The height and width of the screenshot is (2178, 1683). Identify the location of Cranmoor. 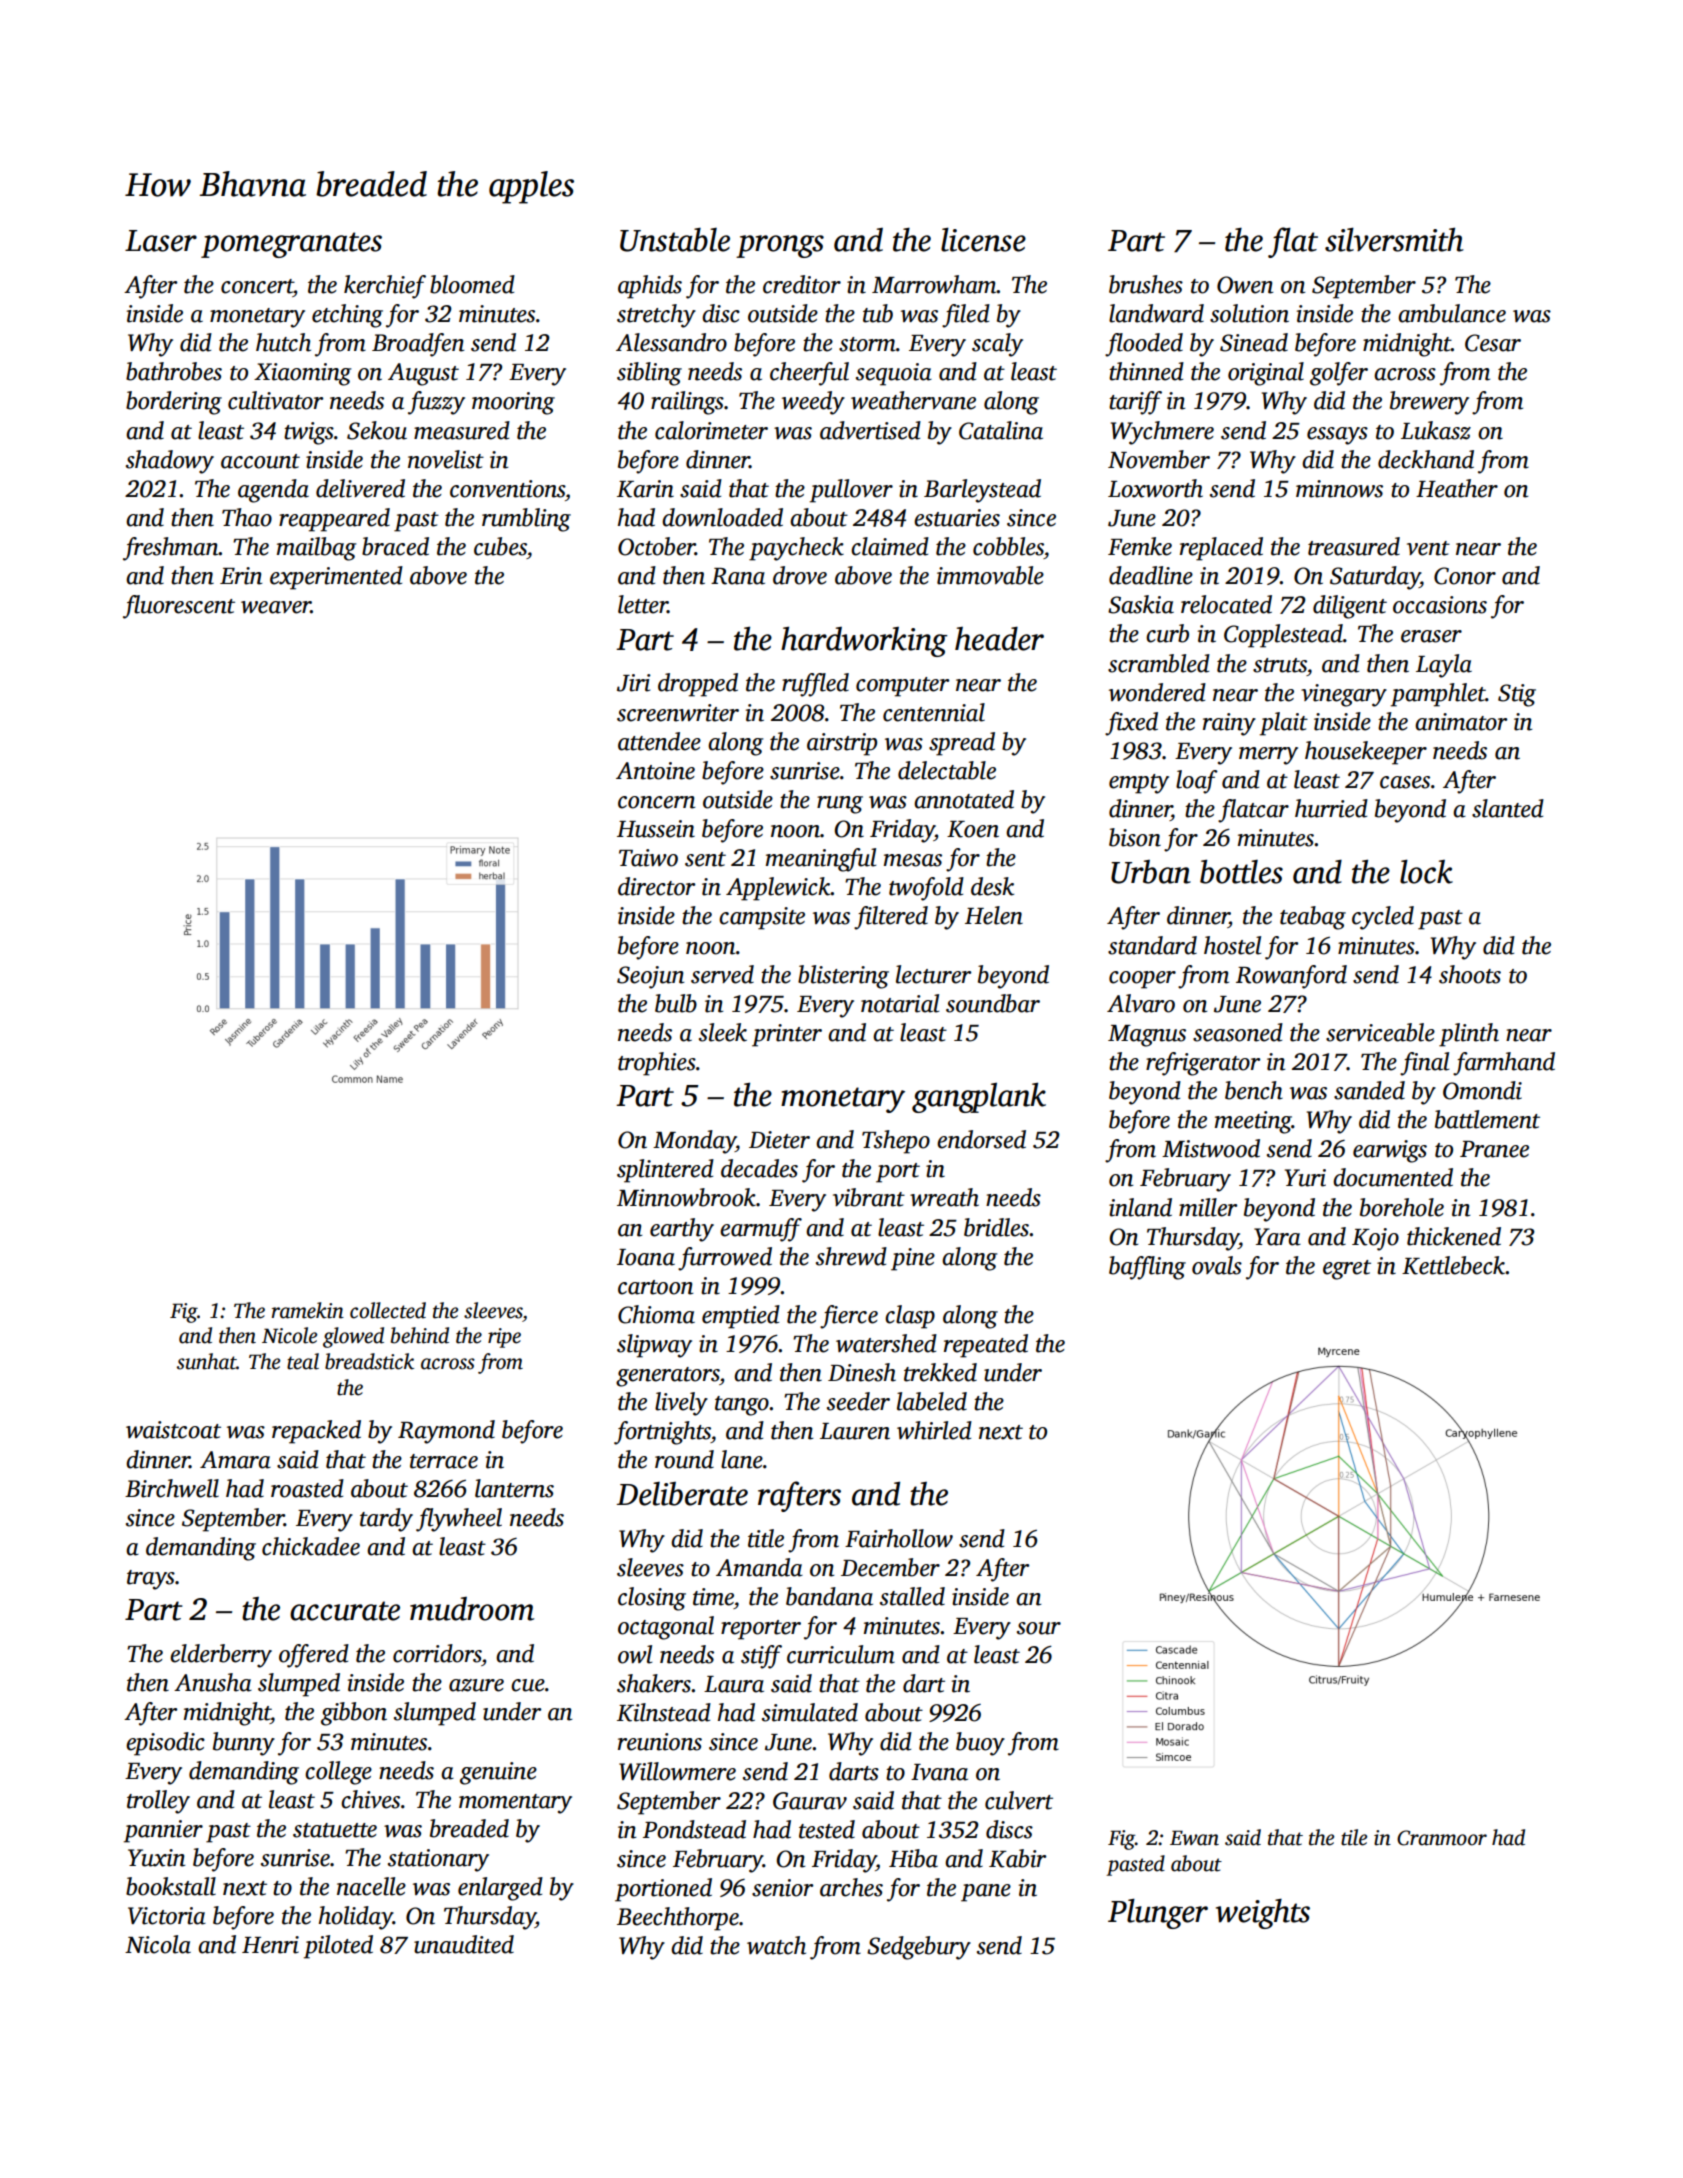
(1442, 1838).
